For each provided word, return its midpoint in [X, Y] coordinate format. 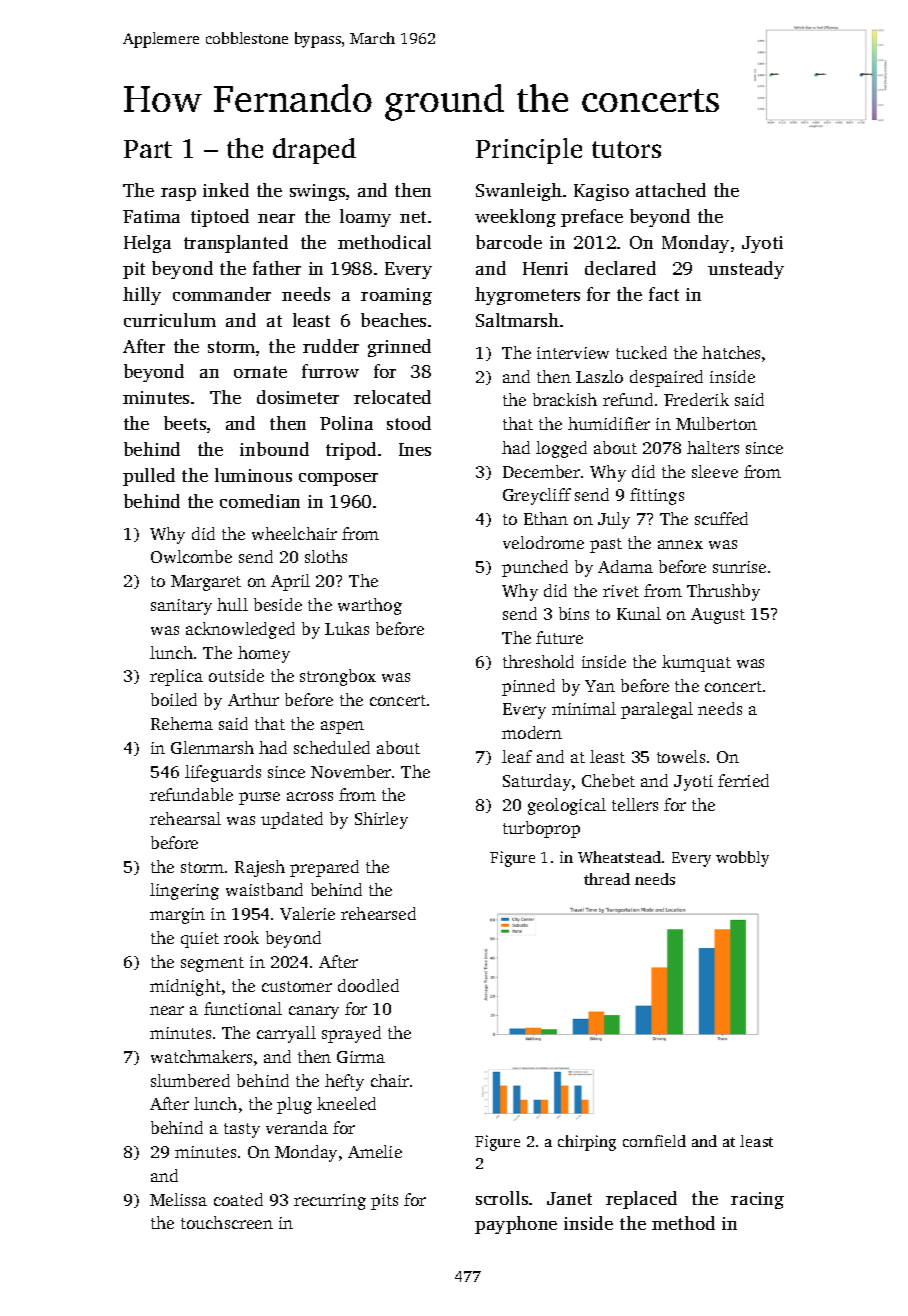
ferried [743, 780]
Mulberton [716, 423]
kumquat [696, 663]
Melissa [178, 1199]
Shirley [381, 820]
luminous [253, 475]
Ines [415, 449]
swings [317, 192]
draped [314, 151]
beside [278, 604]
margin [177, 916]
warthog [370, 606]
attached [671, 190]
